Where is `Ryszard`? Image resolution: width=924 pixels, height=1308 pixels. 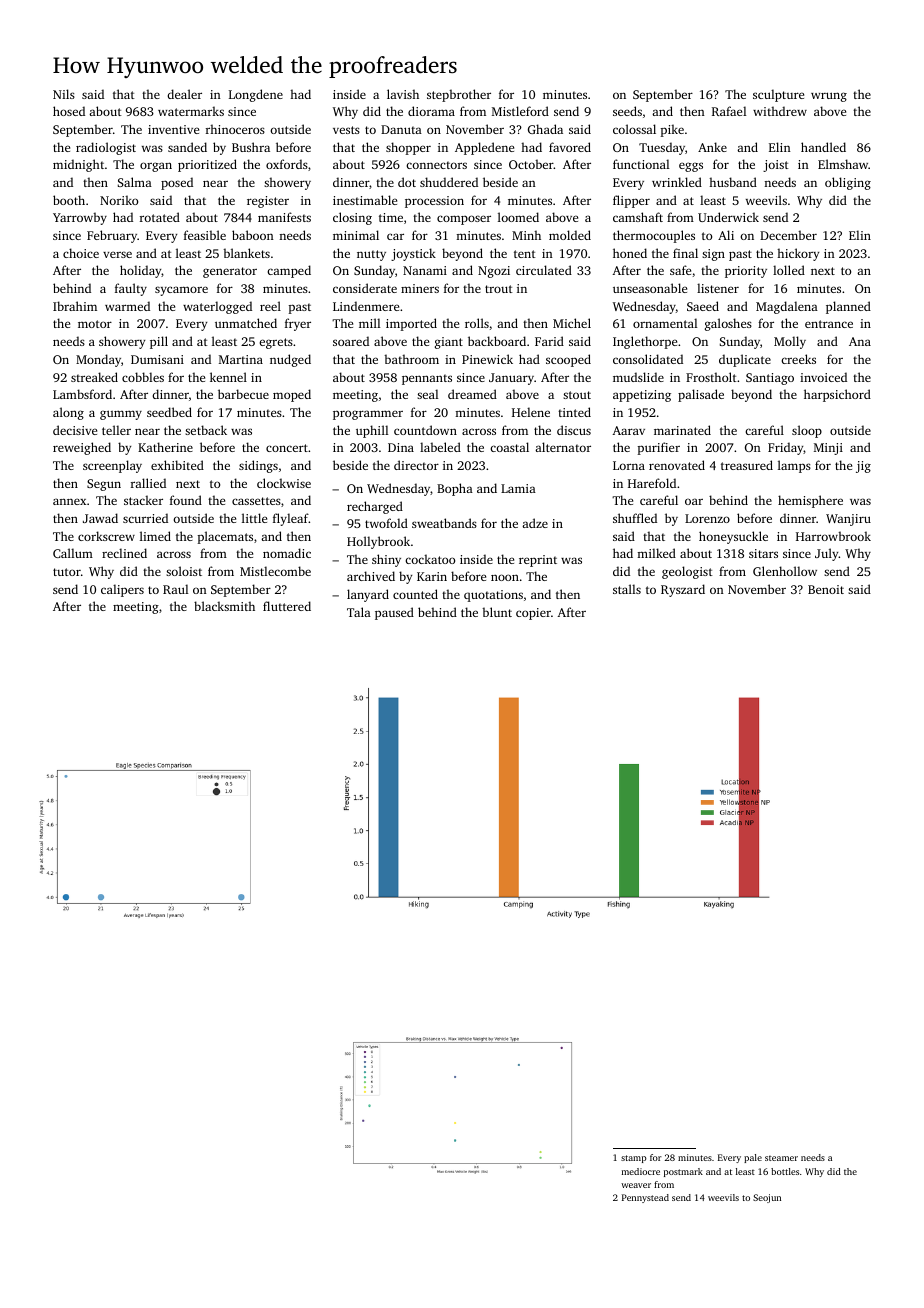 Ryszard is located at coordinates (683, 590).
